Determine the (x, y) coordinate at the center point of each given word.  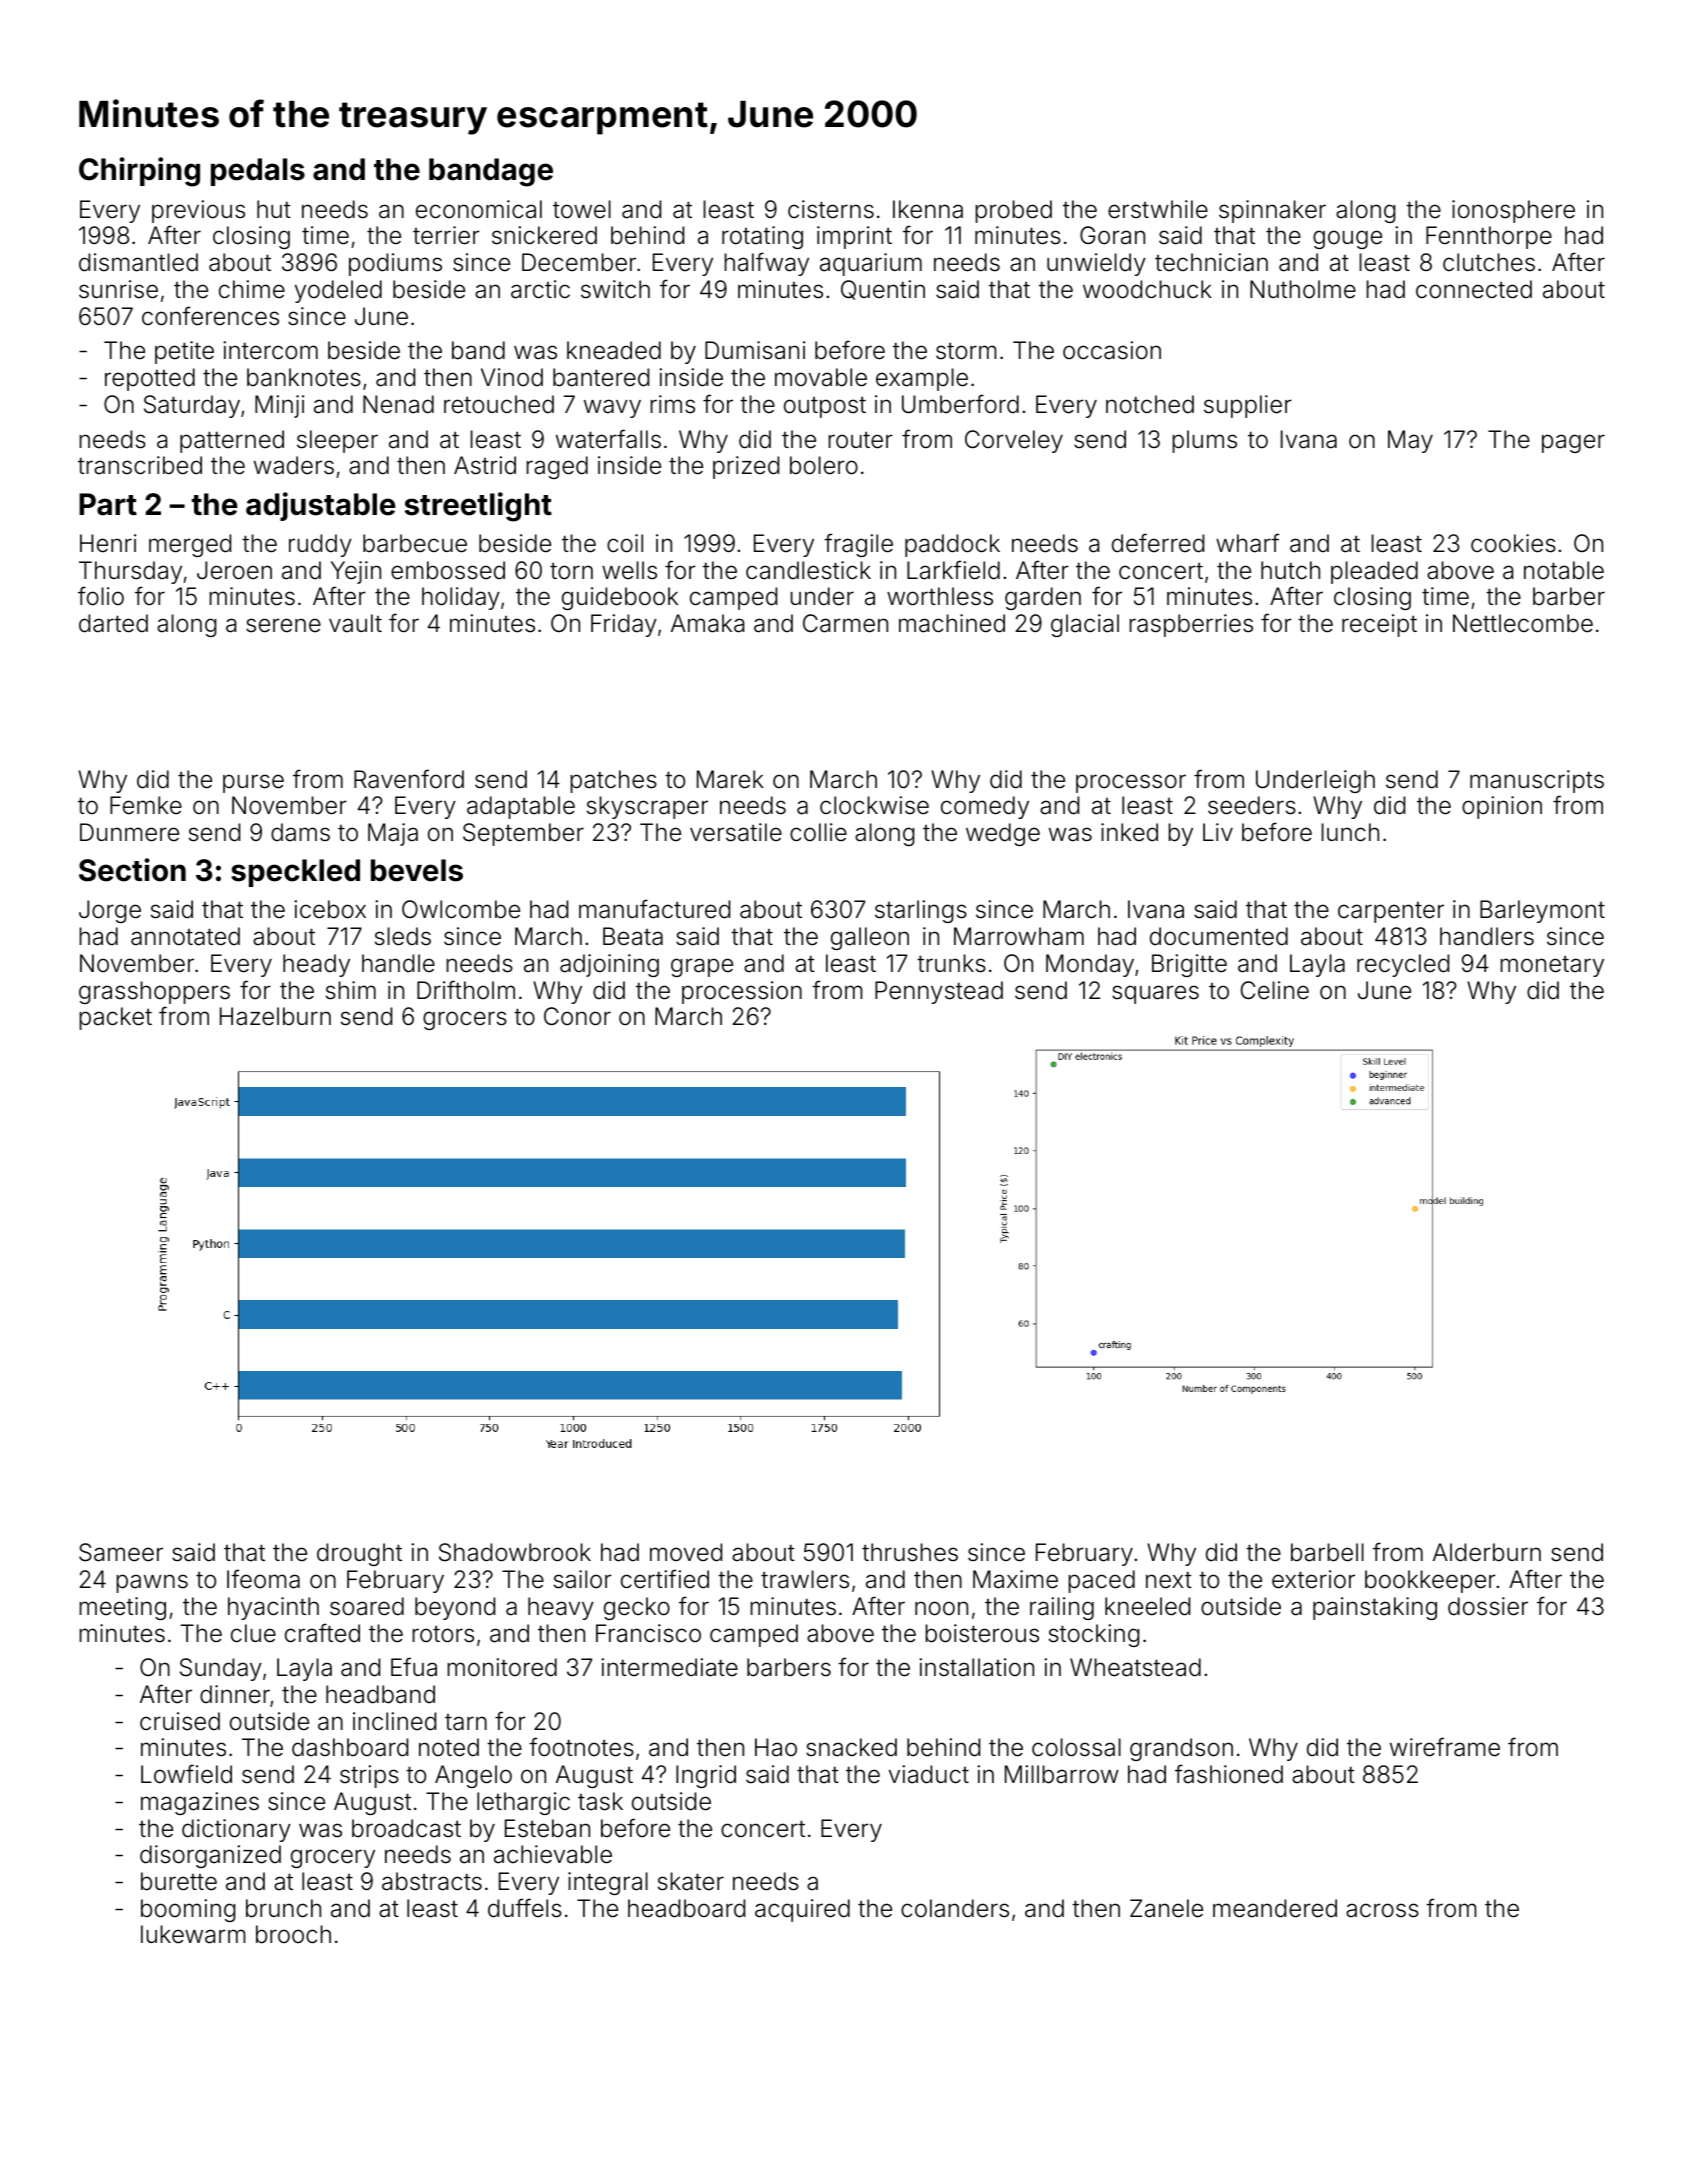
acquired (802, 1910)
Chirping (139, 172)
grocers (465, 1020)
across (1382, 1910)
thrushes (910, 1552)
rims (672, 404)
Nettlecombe (1523, 623)
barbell (1327, 1552)
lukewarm (193, 1934)
